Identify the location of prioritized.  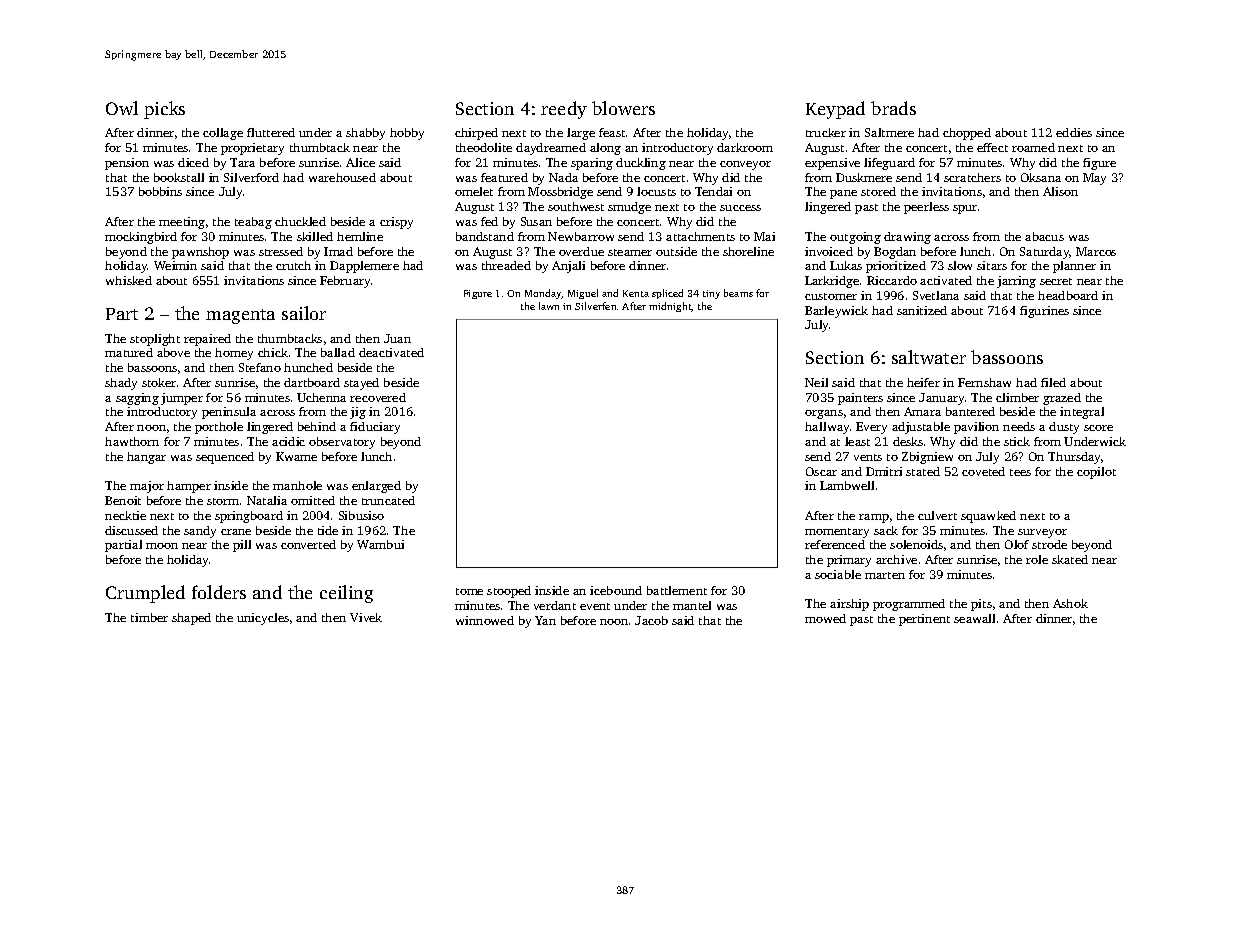
(896, 267).
